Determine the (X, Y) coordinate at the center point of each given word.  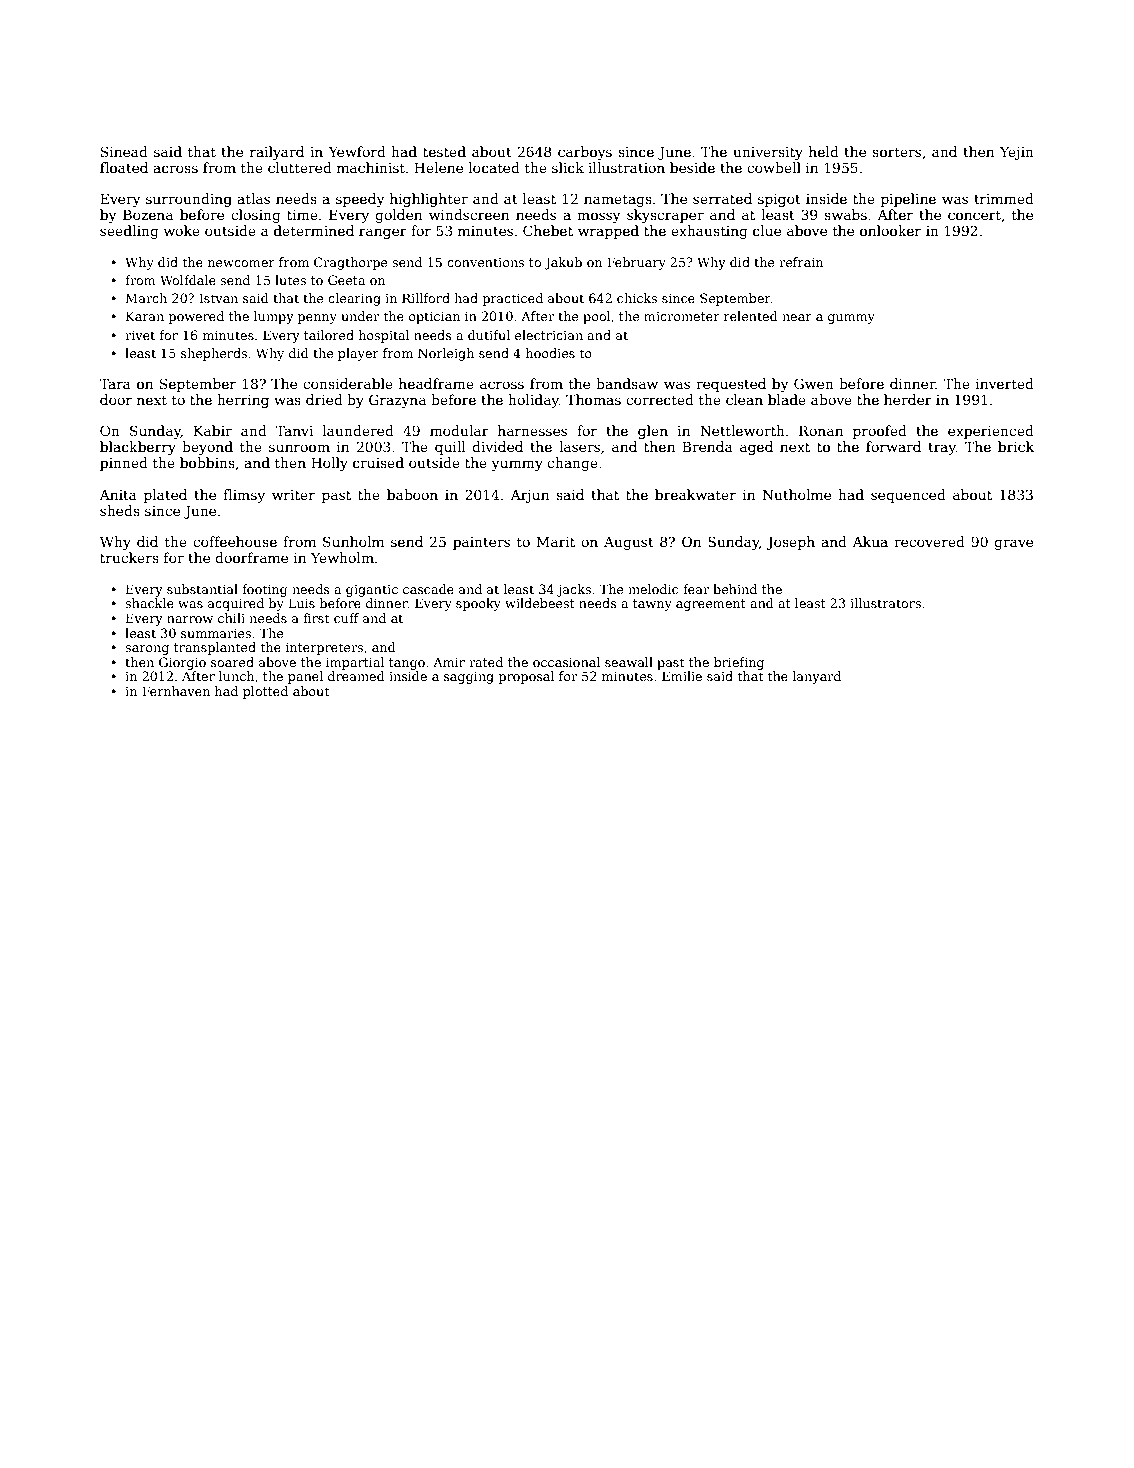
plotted (265, 692)
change (572, 464)
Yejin (1017, 153)
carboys (585, 153)
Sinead (124, 151)
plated (165, 496)
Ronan (821, 431)
